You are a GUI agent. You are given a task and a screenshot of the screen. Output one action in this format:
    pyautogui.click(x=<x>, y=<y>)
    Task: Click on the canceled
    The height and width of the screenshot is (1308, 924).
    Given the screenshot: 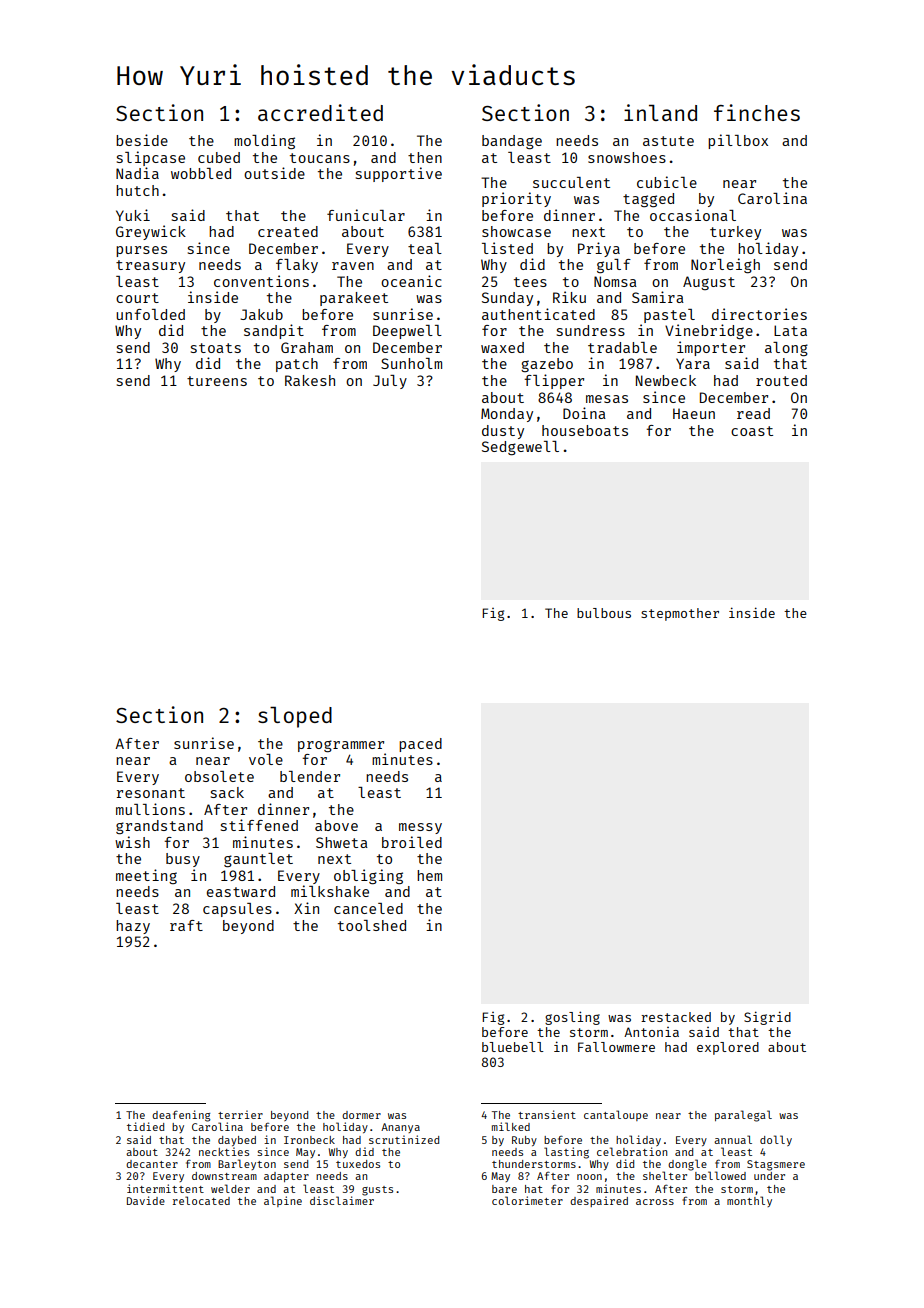 What is the action you would take?
    pyautogui.click(x=368, y=908)
